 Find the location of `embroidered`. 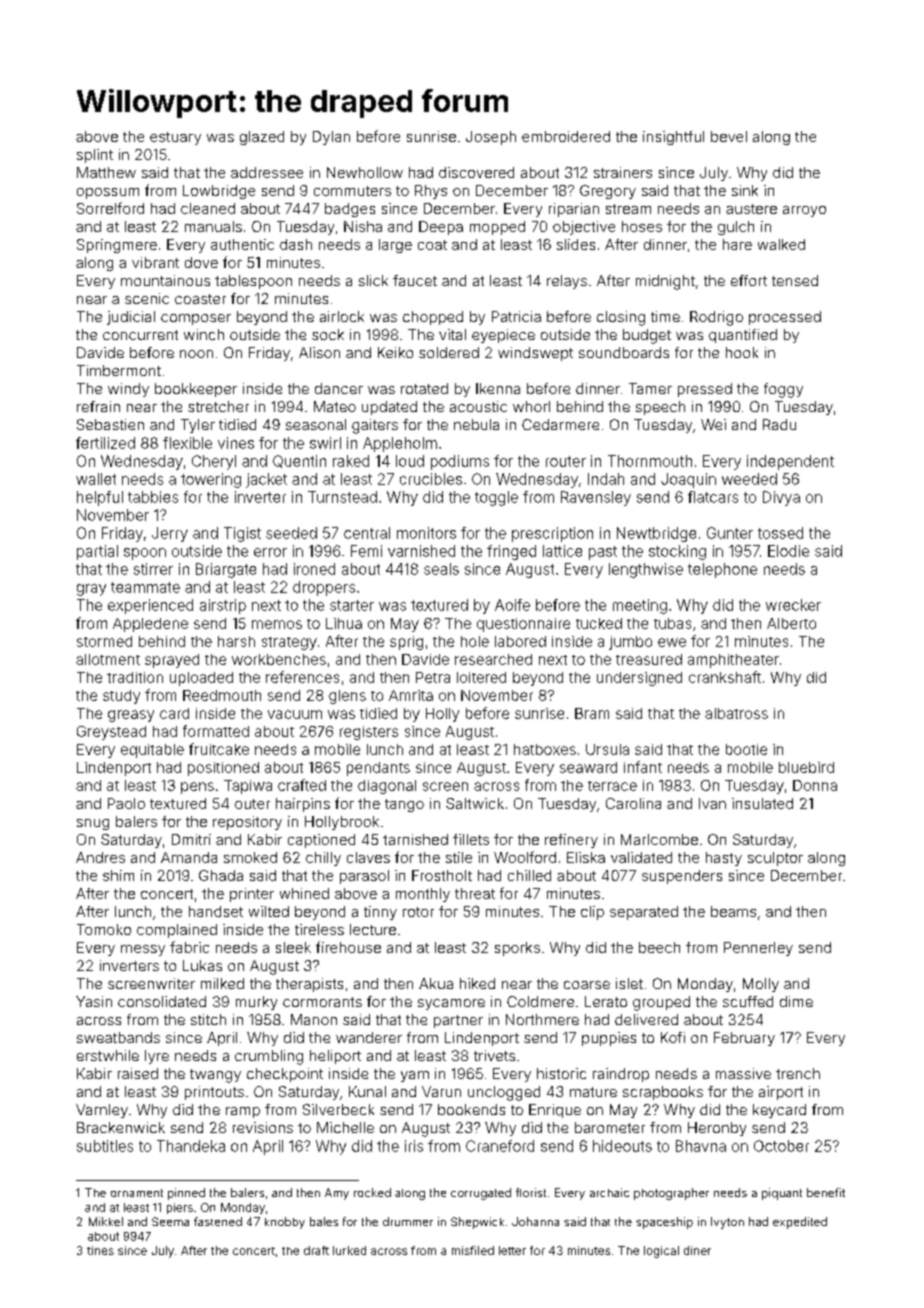

embroidered is located at coordinates (566, 136).
